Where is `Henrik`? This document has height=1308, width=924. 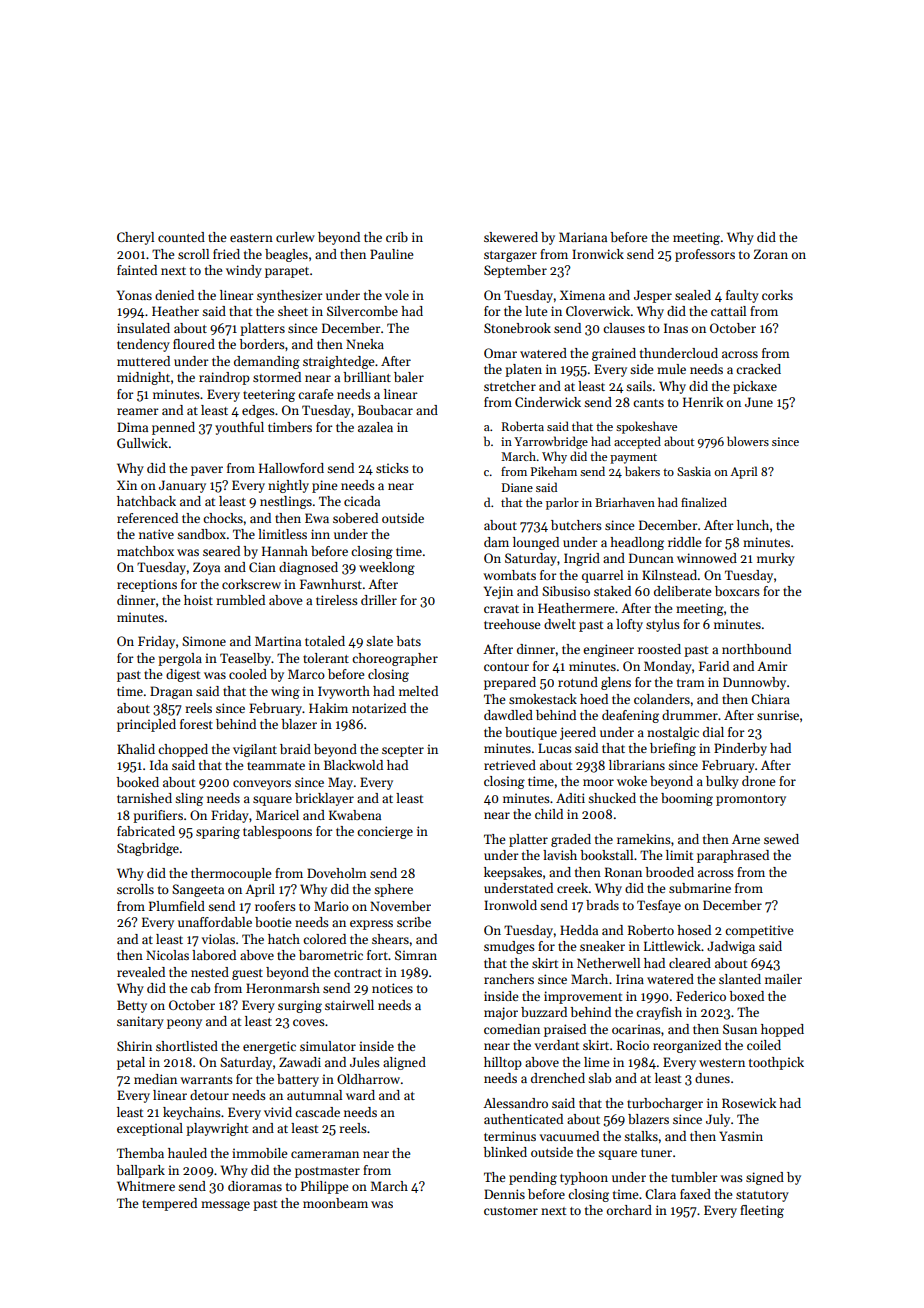
Henrik is located at coordinates (703, 402).
